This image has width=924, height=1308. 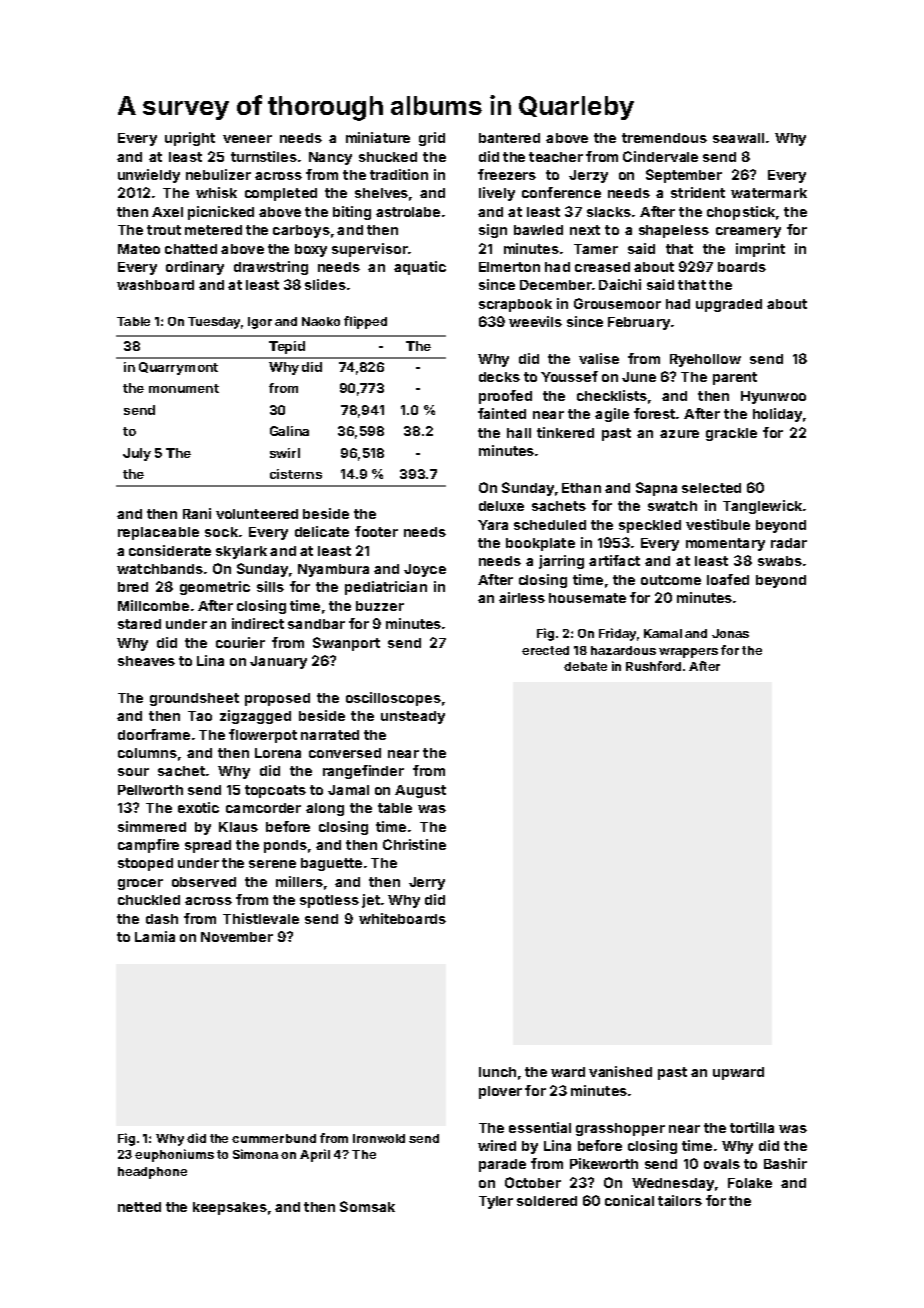 I want to click on keepsakes, so click(x=230, y=1208).
